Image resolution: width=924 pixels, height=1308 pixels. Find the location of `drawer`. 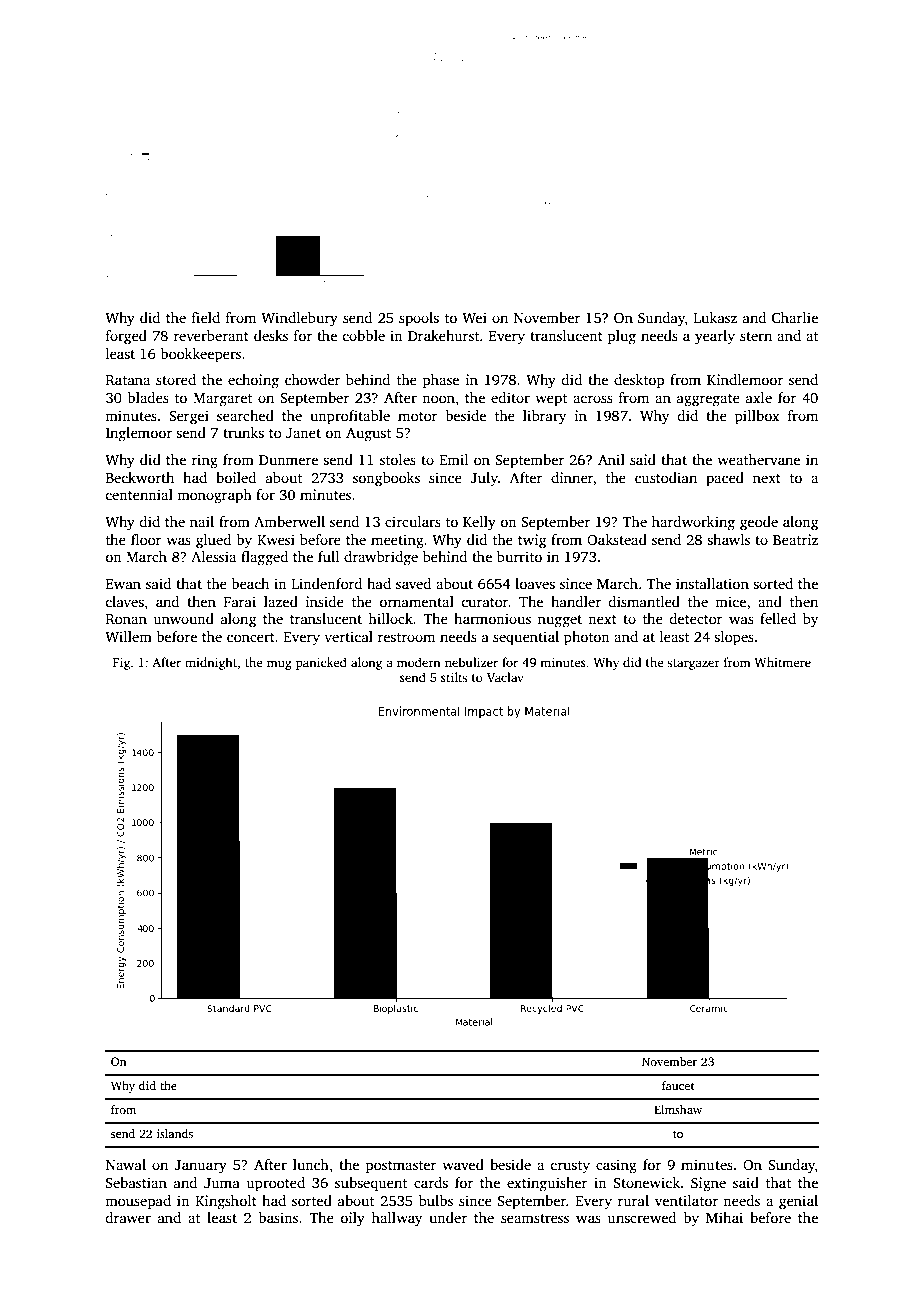

drawer is located at coordinates (128, 1217).
